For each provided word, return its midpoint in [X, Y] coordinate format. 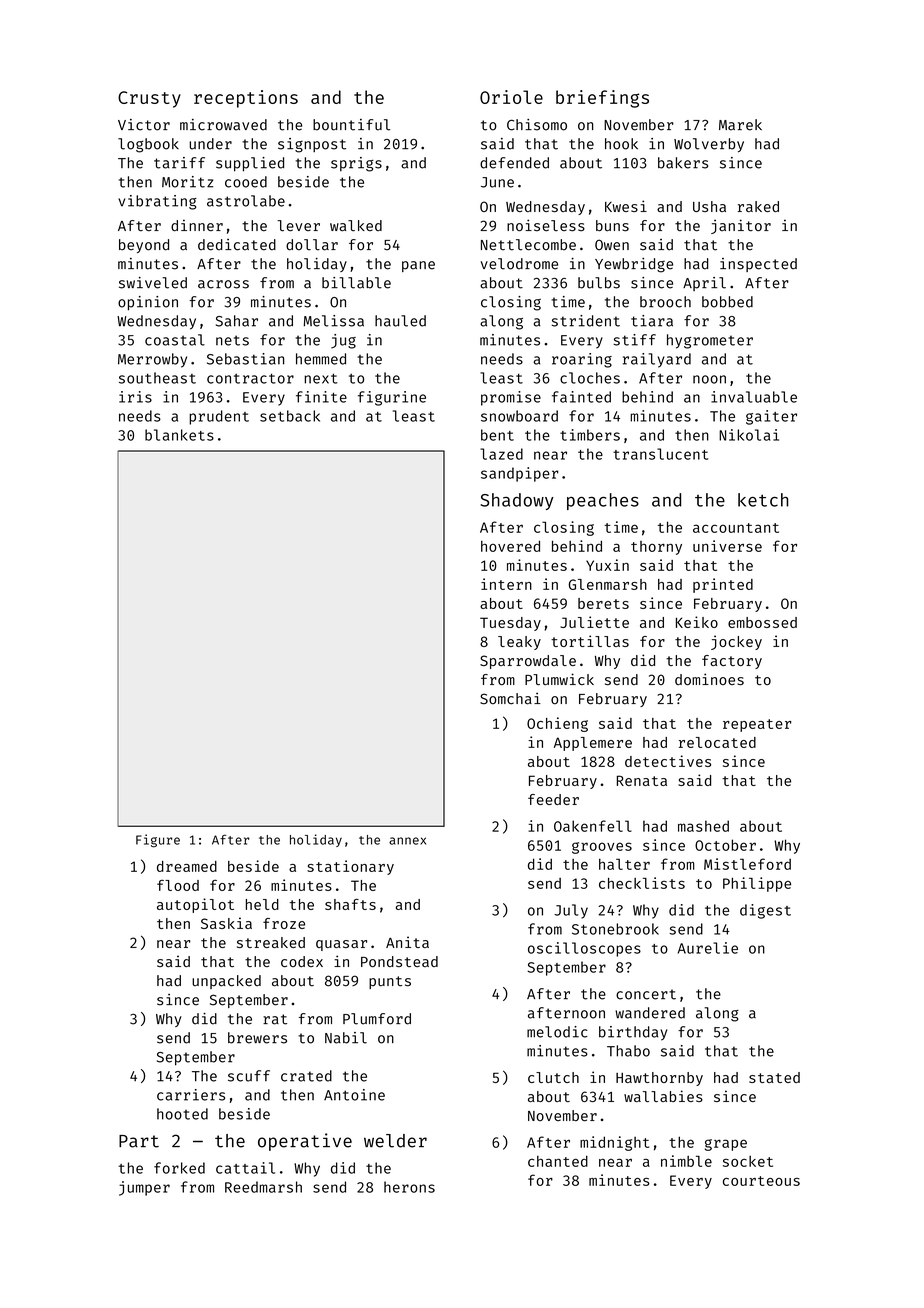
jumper [144, 1188]
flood [178, 885]
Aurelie [708, 948]
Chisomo [537, 125]
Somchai [510, 698]
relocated [717, 742]
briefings [602, 99]
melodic [557, 1032]
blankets [179, 435]
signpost [312, 145]
